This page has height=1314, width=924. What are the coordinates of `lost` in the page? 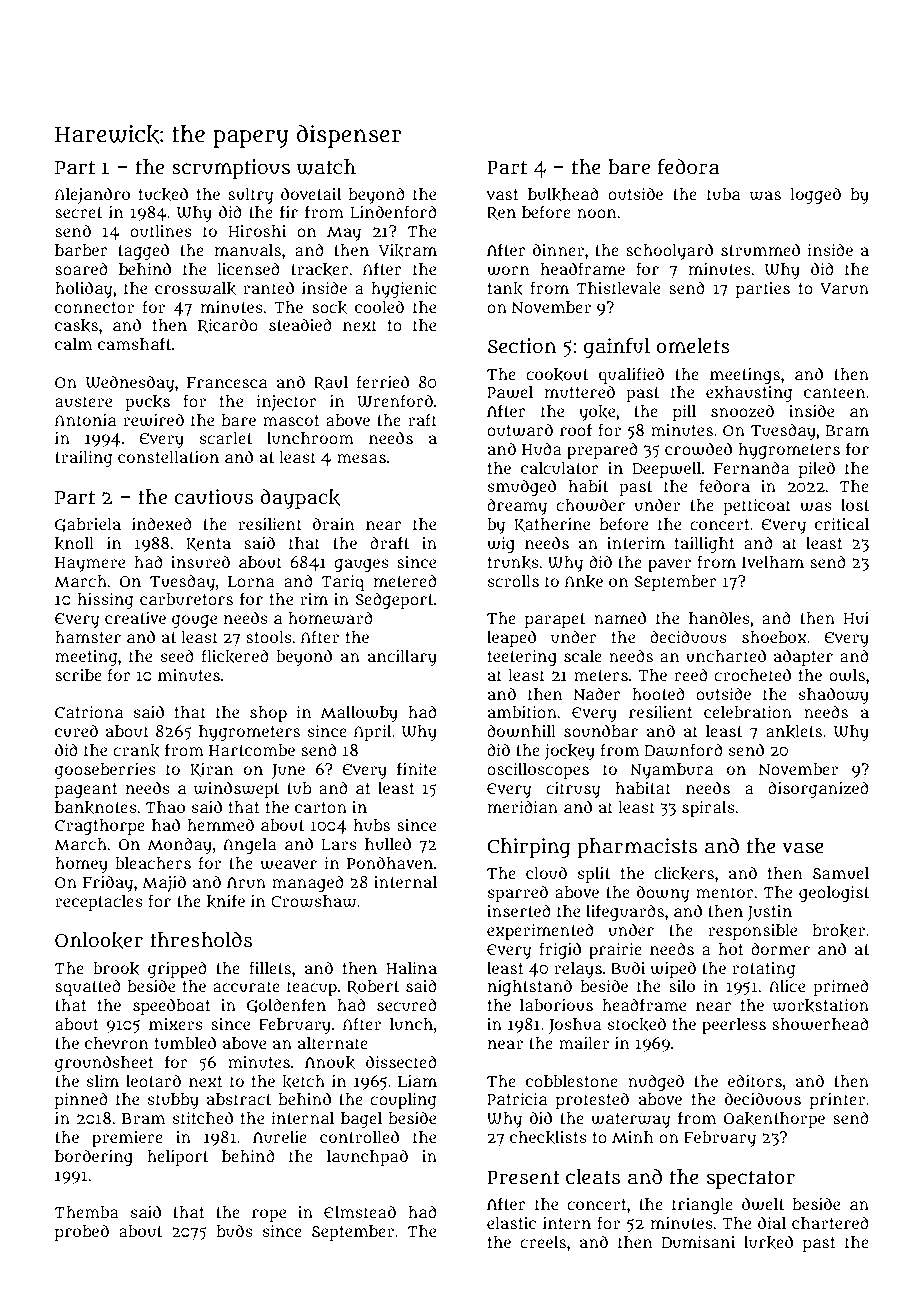 It's located at (855, 505).
